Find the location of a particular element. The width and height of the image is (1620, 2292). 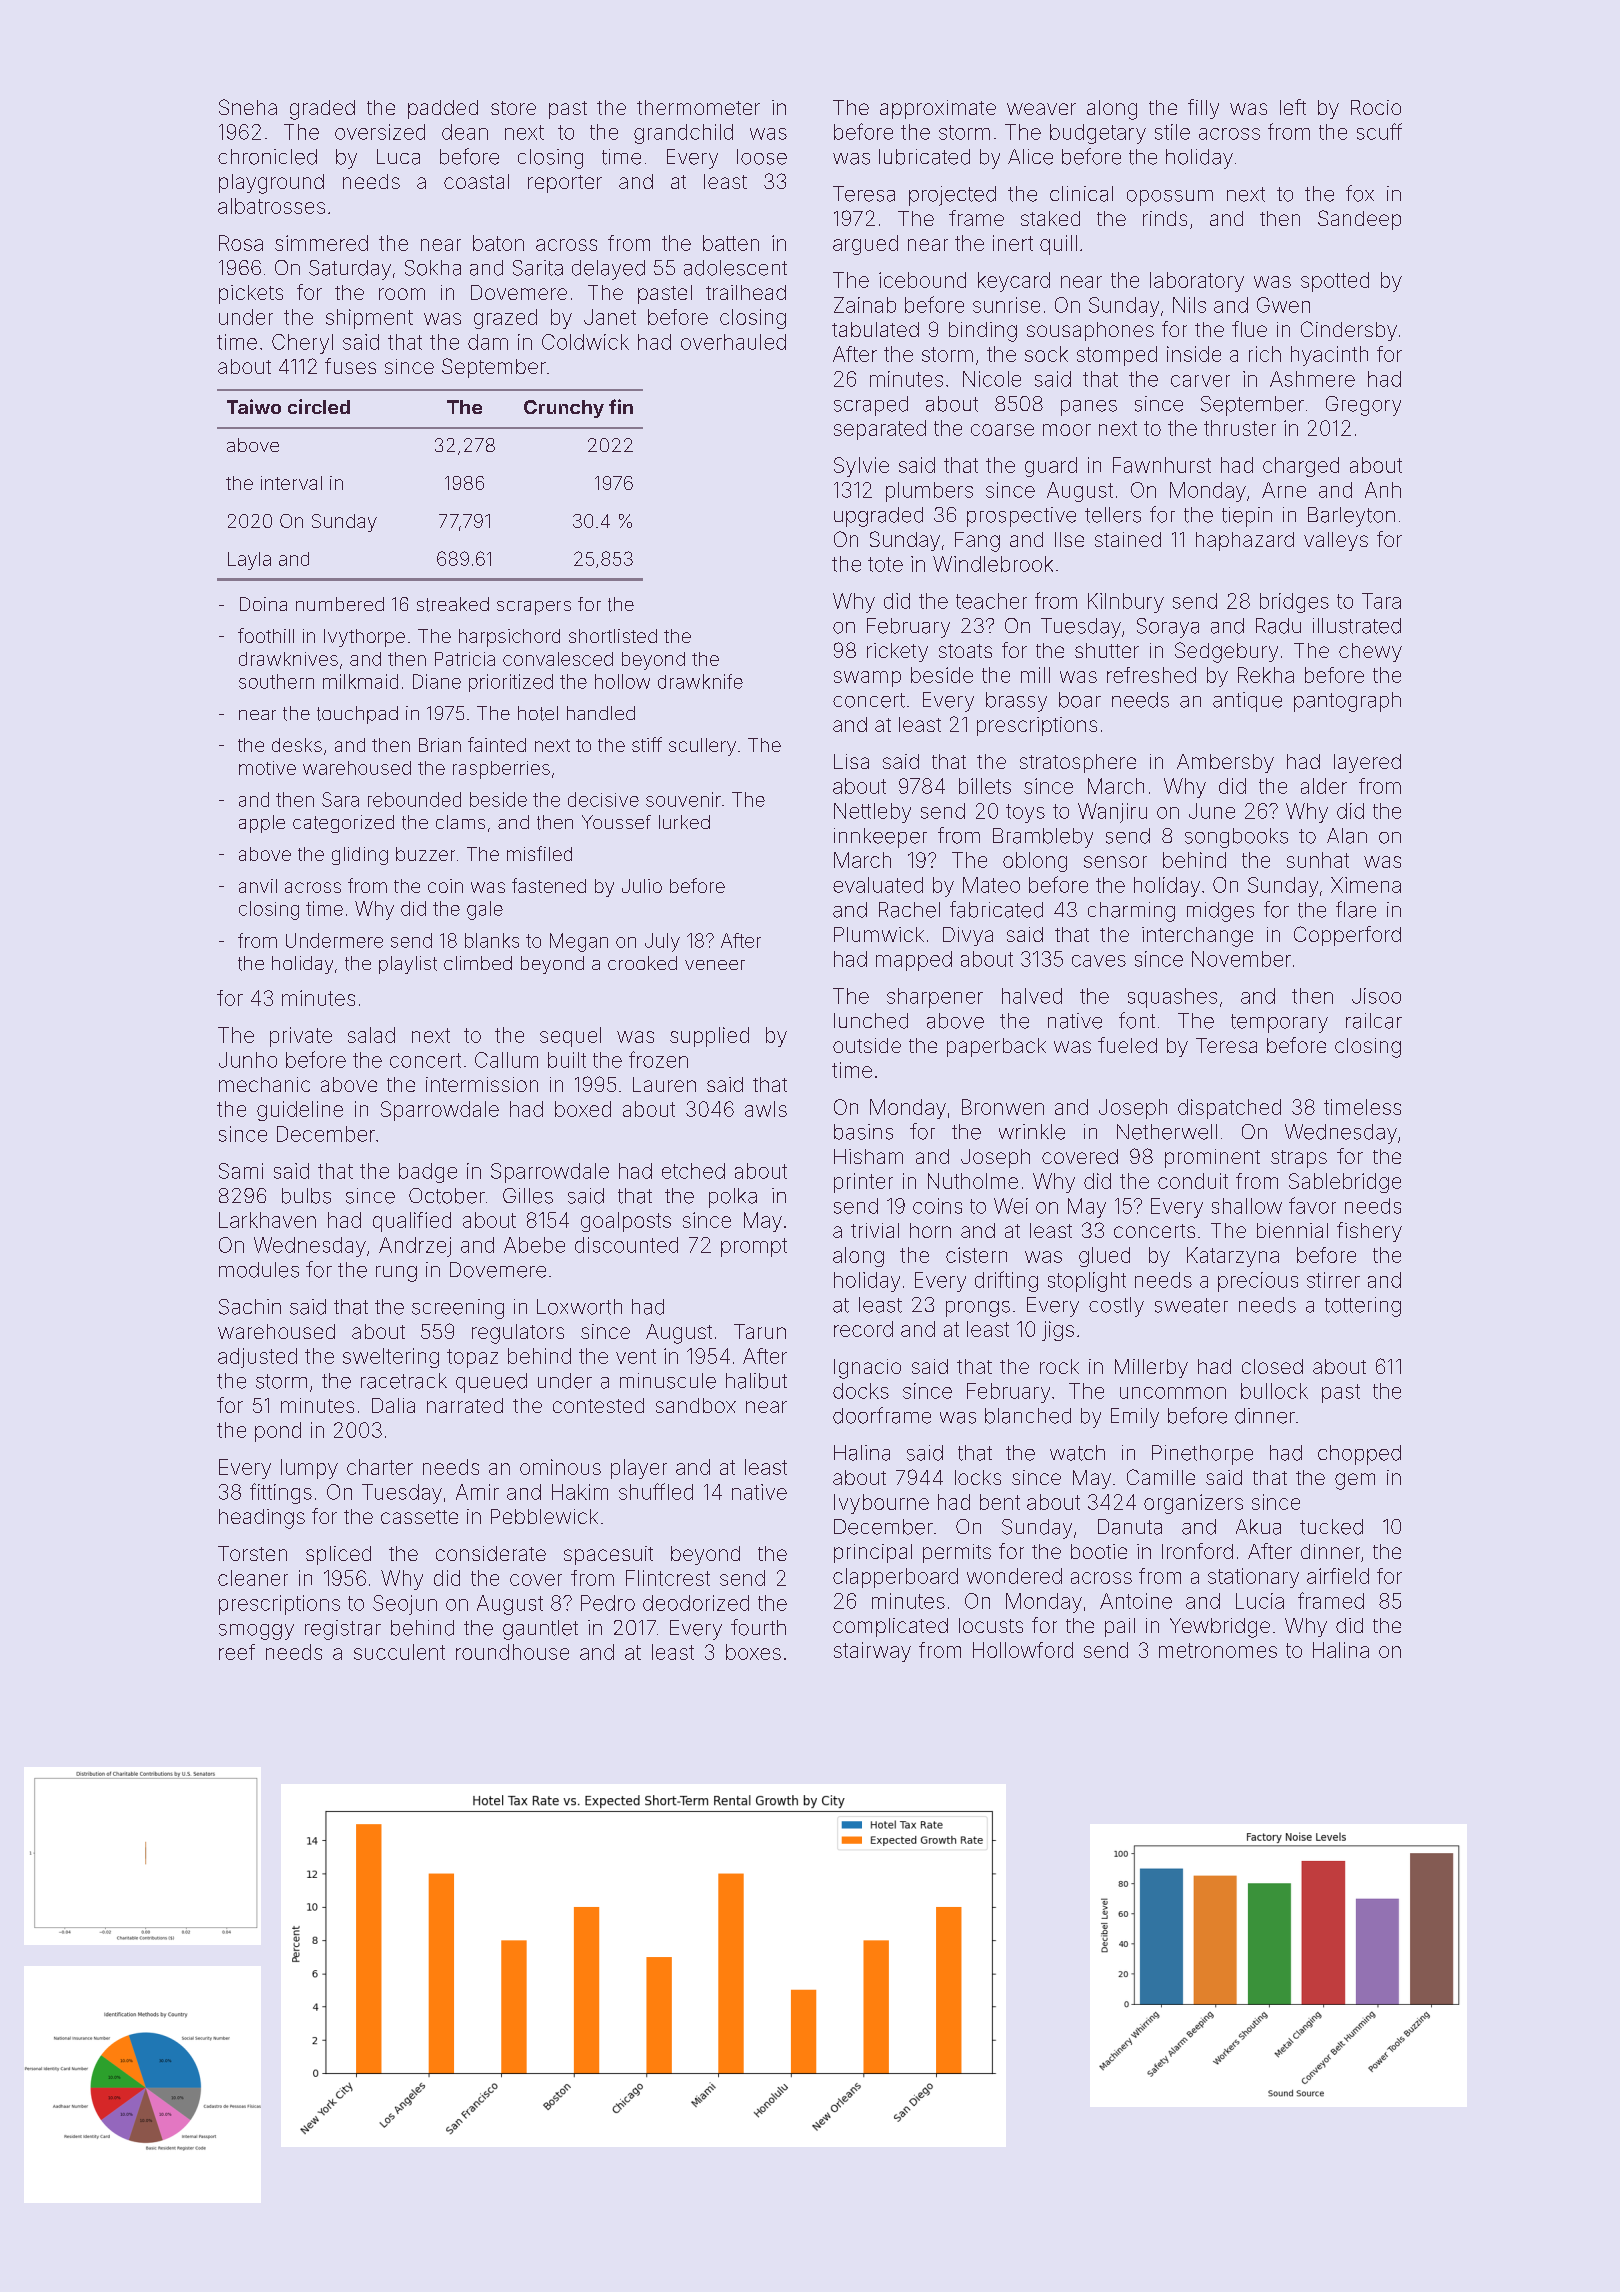

padded is located at coordinates (443, 109).
